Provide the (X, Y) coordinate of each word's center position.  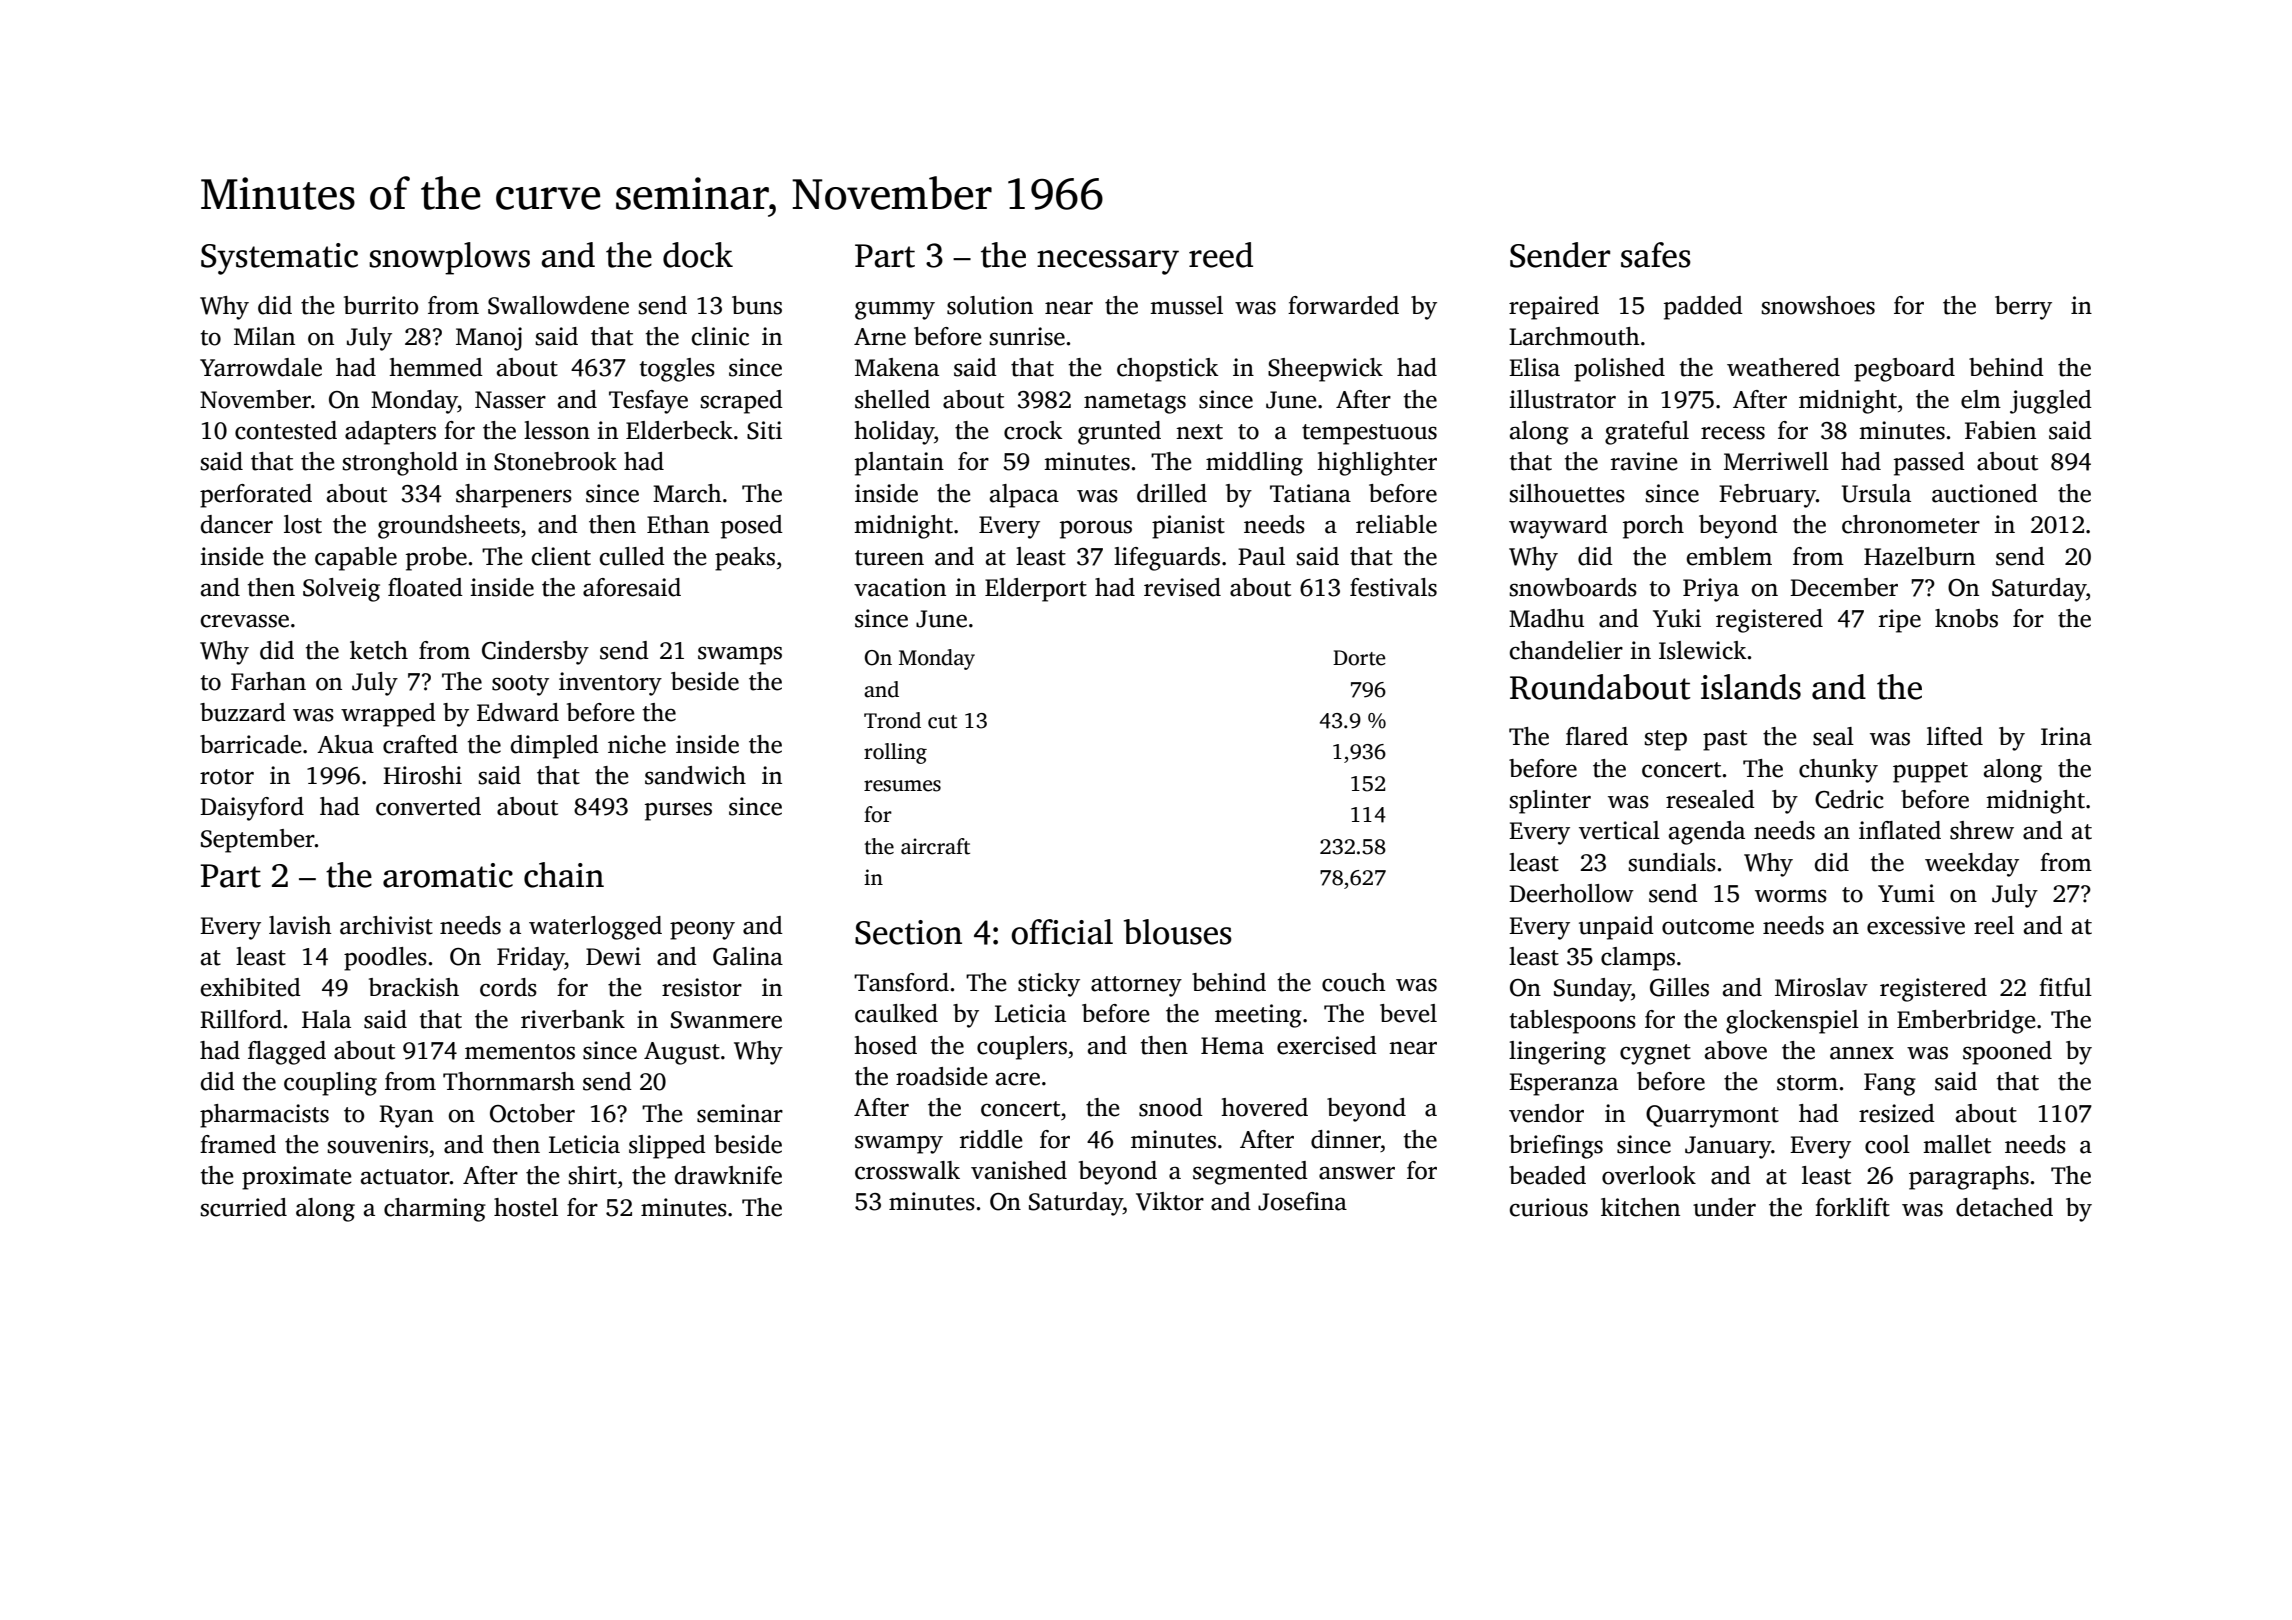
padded (1703, 308)
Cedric (1849, 799)
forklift (1852, 1207)
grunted (1119, 433)
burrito (381, 305)
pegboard (1904, 370)
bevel (1408, 1013)
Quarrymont (1712, 1116)
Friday (531, 959)
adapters (390, 433)
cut (942, 722)
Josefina (1302, 1201)
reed (1221, 255)
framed (238, 1144)
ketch (379, 650)
